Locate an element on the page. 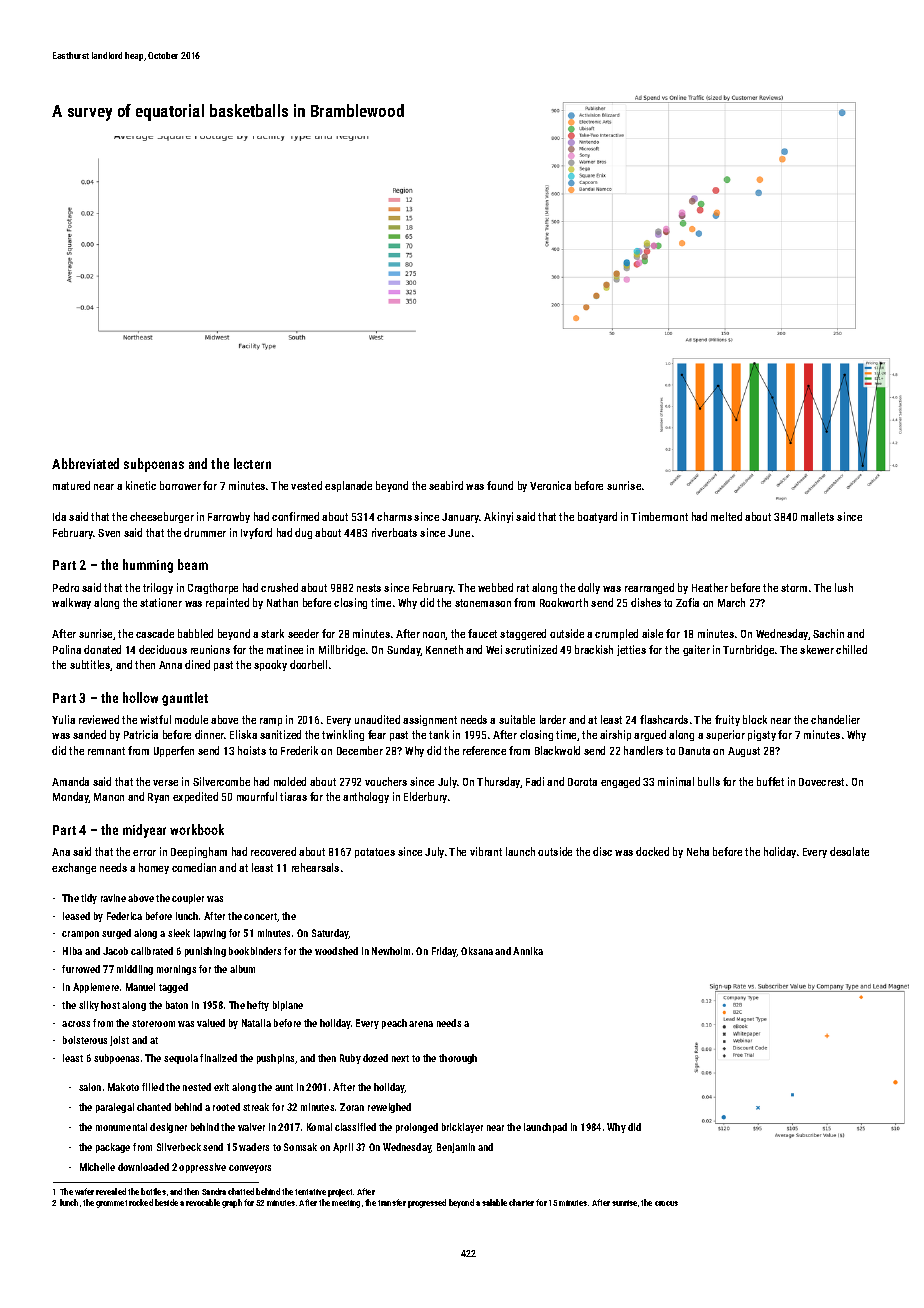 This image has height=1308, width=924. desolate is located at coordinates (849, 851).
